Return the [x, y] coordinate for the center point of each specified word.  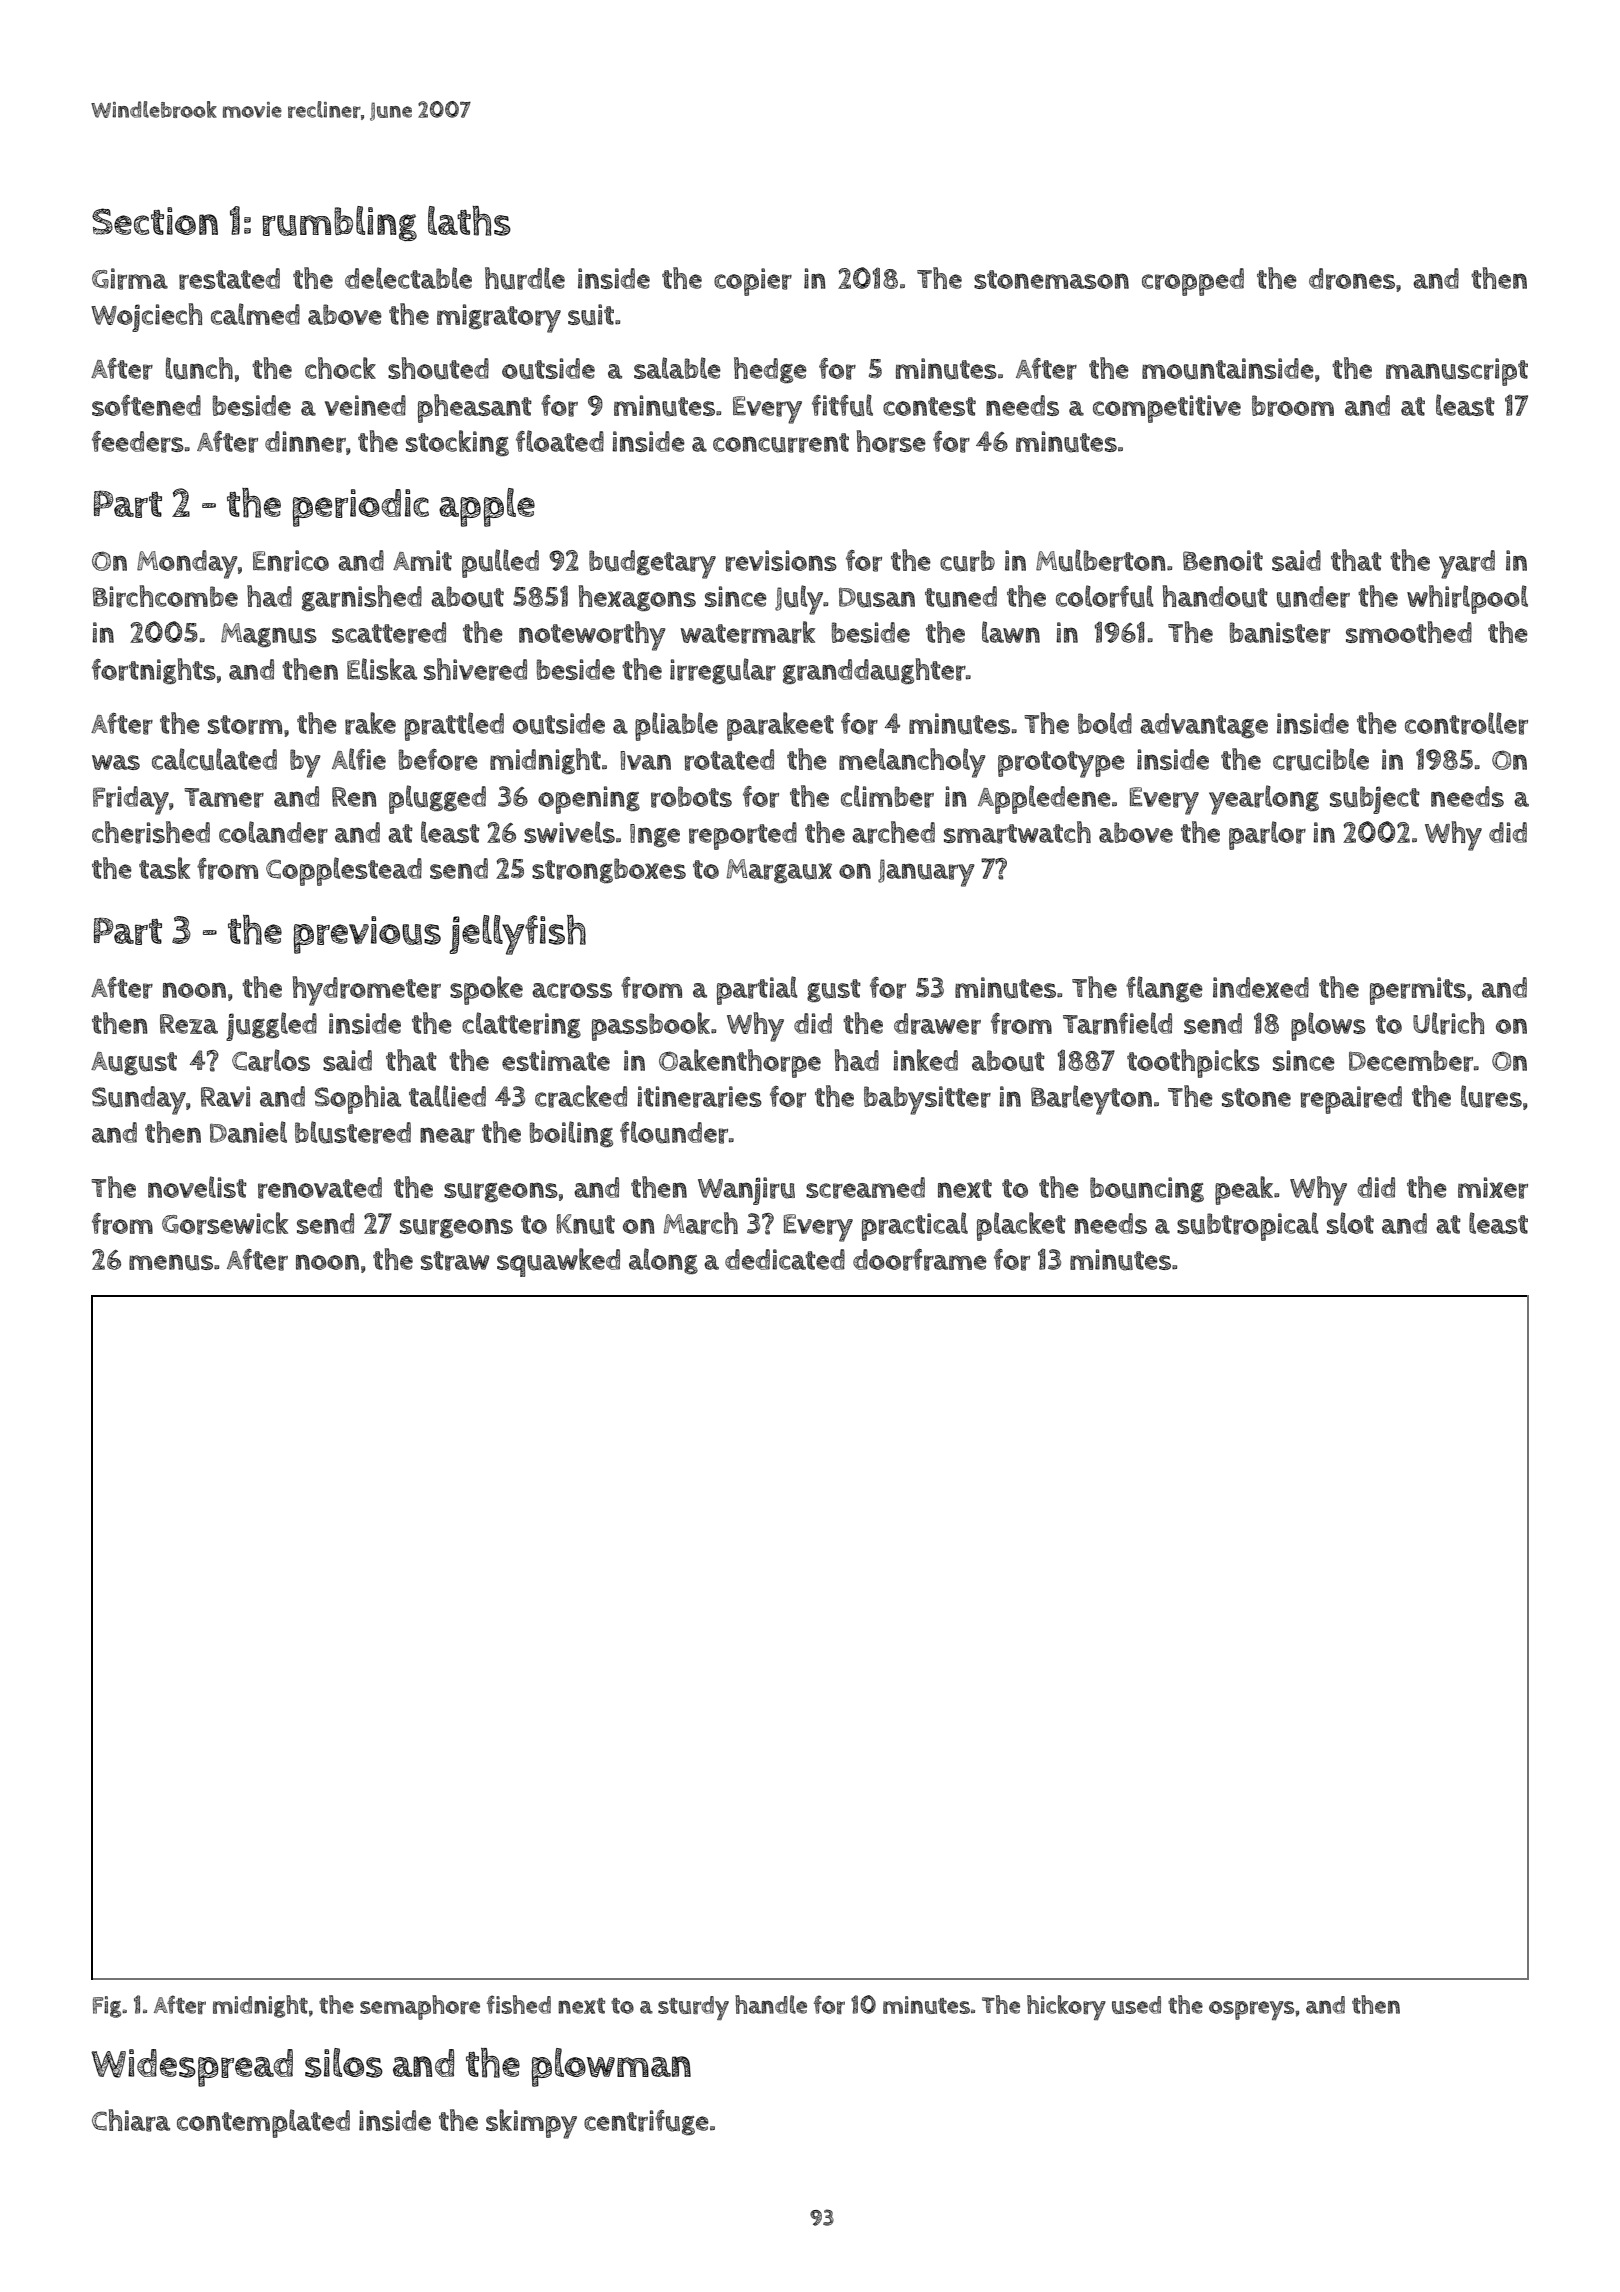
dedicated [785, 1259]
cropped [1193, 282]
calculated [214, 759]
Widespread [192, 2068]
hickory [1066, 2007]
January [926, 873]
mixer [1493, 1188]
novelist [197, 1187]
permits [1418, 991]
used [1136, 2005]
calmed [255, 314]
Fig [107, 2007]
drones [1352, 279]
